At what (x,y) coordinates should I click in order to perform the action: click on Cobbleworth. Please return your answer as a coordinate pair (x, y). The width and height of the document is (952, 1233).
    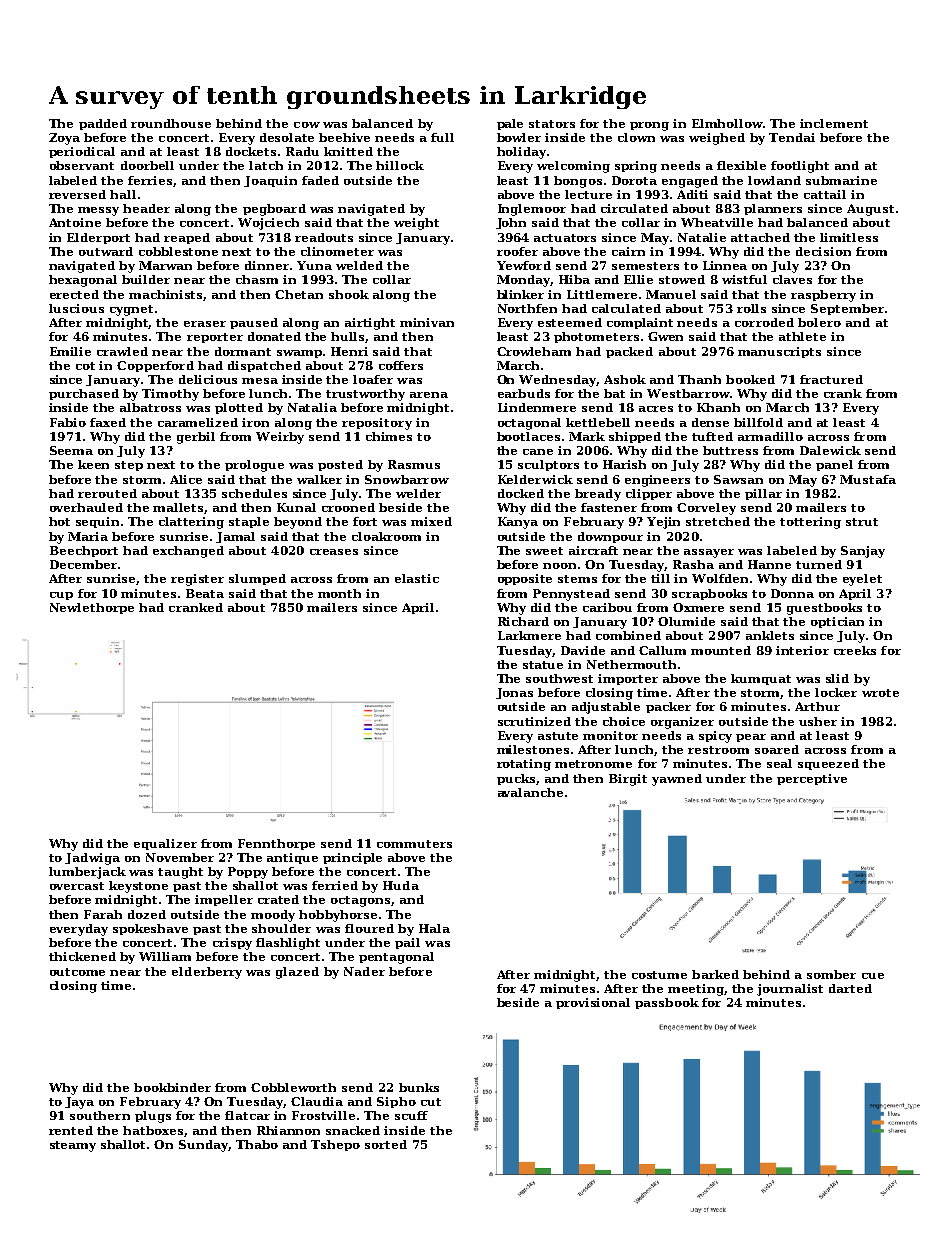
    Looking at the image, I should click on (293, 1087).
